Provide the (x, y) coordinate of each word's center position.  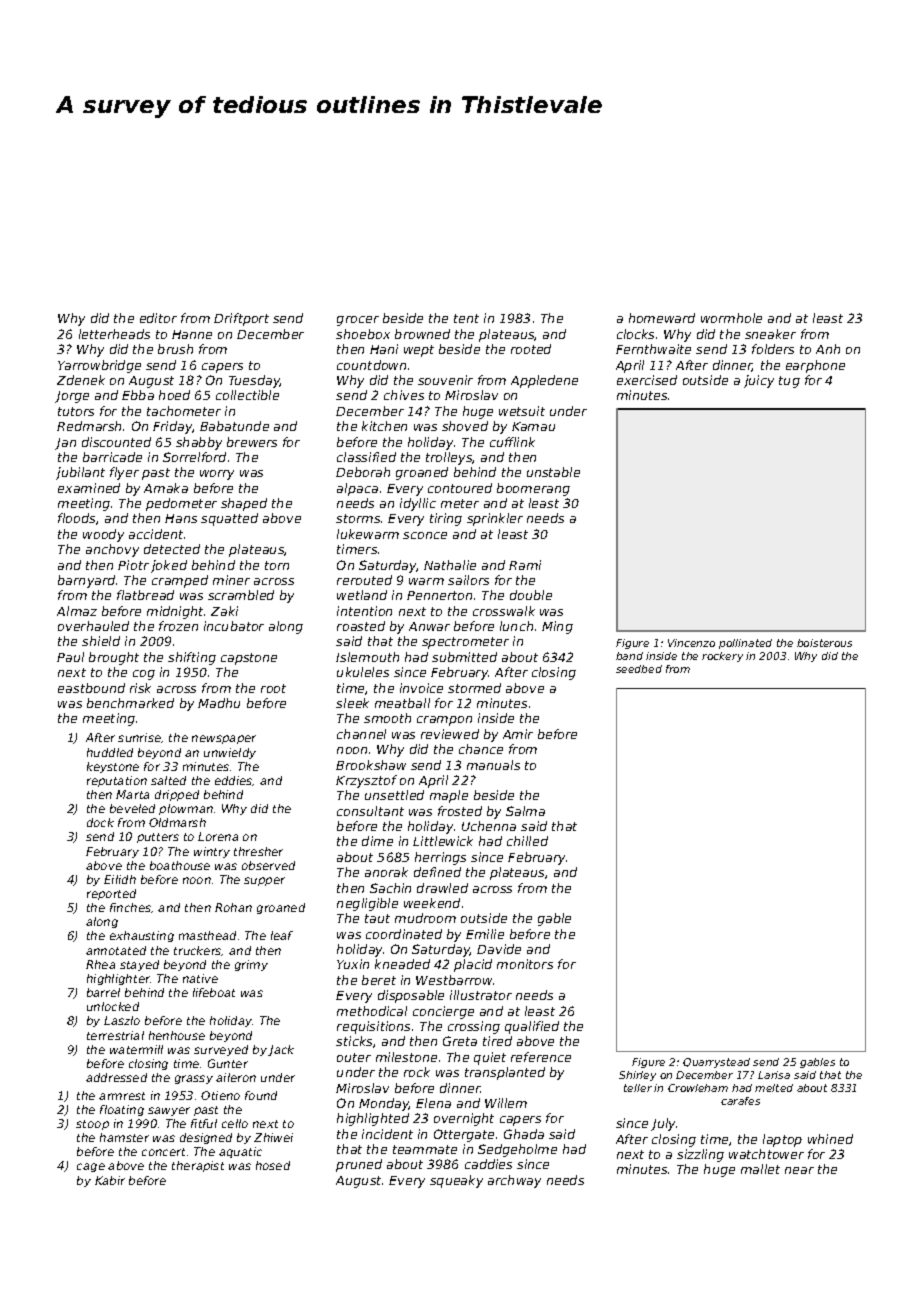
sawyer (169, 1111)
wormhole (731, 318)
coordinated (404, 934)
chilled (527, 841)
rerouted (364, 580)
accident (156, 534)
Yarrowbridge (99, 366)
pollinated (745, 644)
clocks (635, 334)
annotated (116, 950)
